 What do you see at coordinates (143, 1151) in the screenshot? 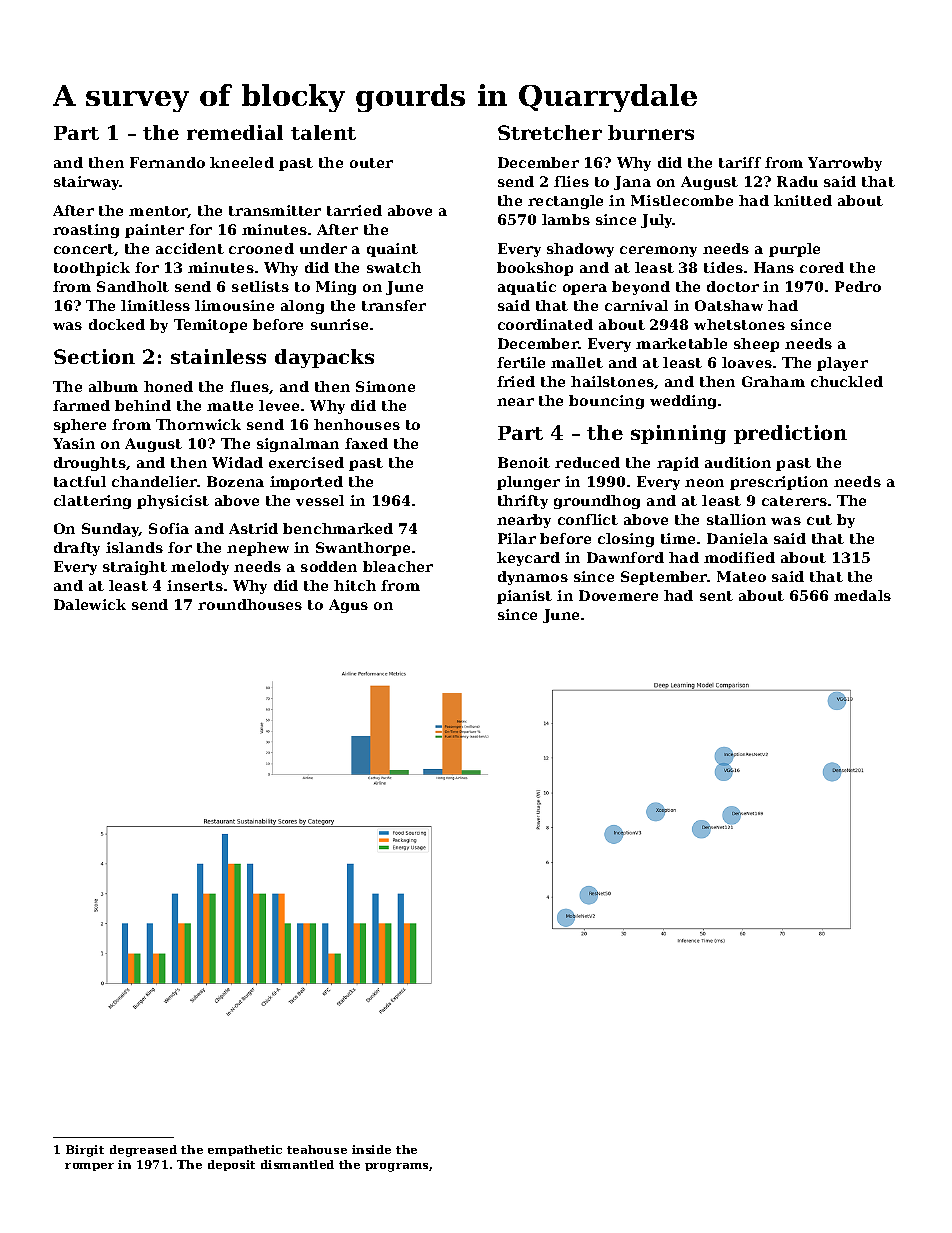
I see `degreased` at bounding box center [143, 1151].
